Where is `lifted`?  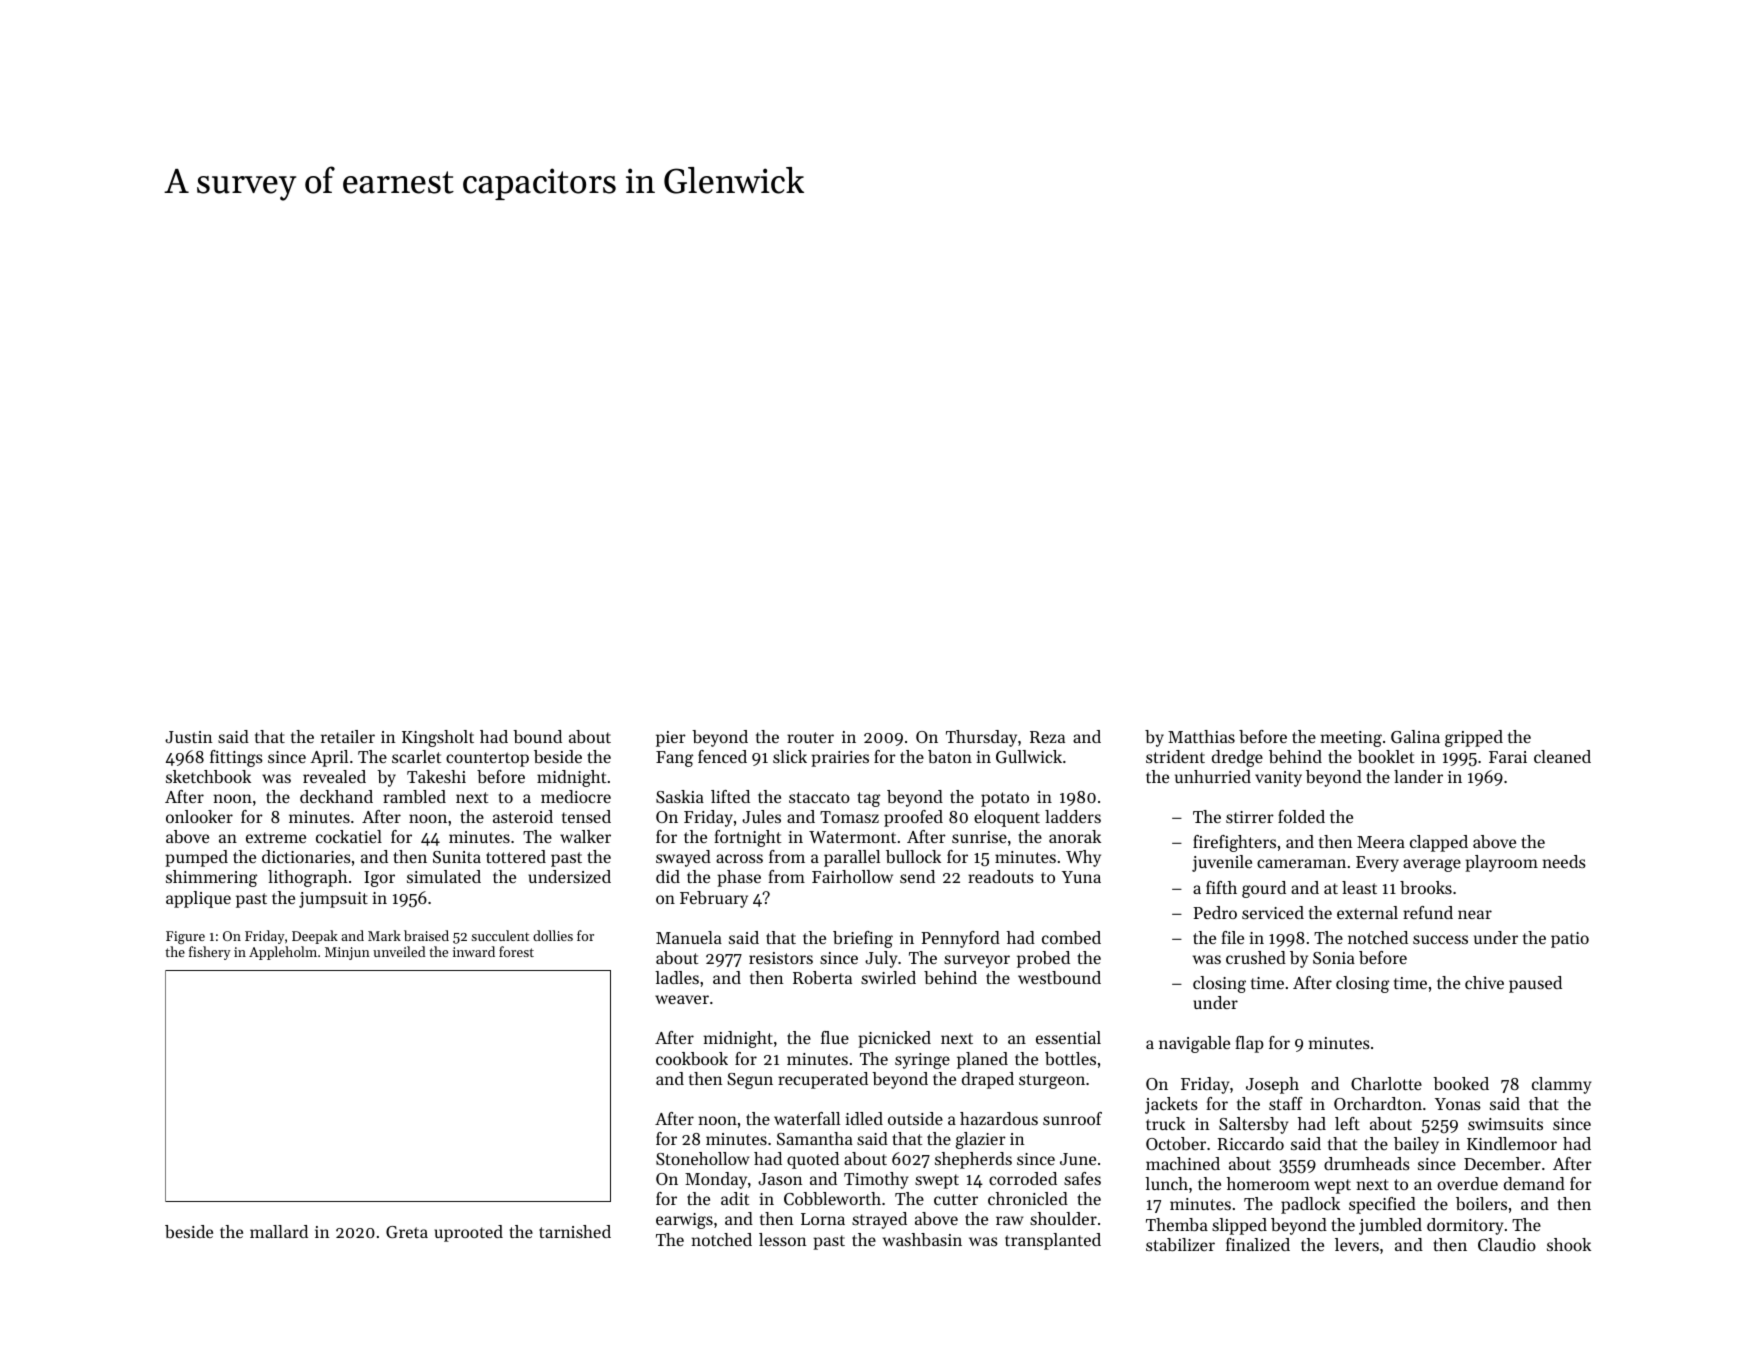
lifted is located at coordinates (730, 796).
